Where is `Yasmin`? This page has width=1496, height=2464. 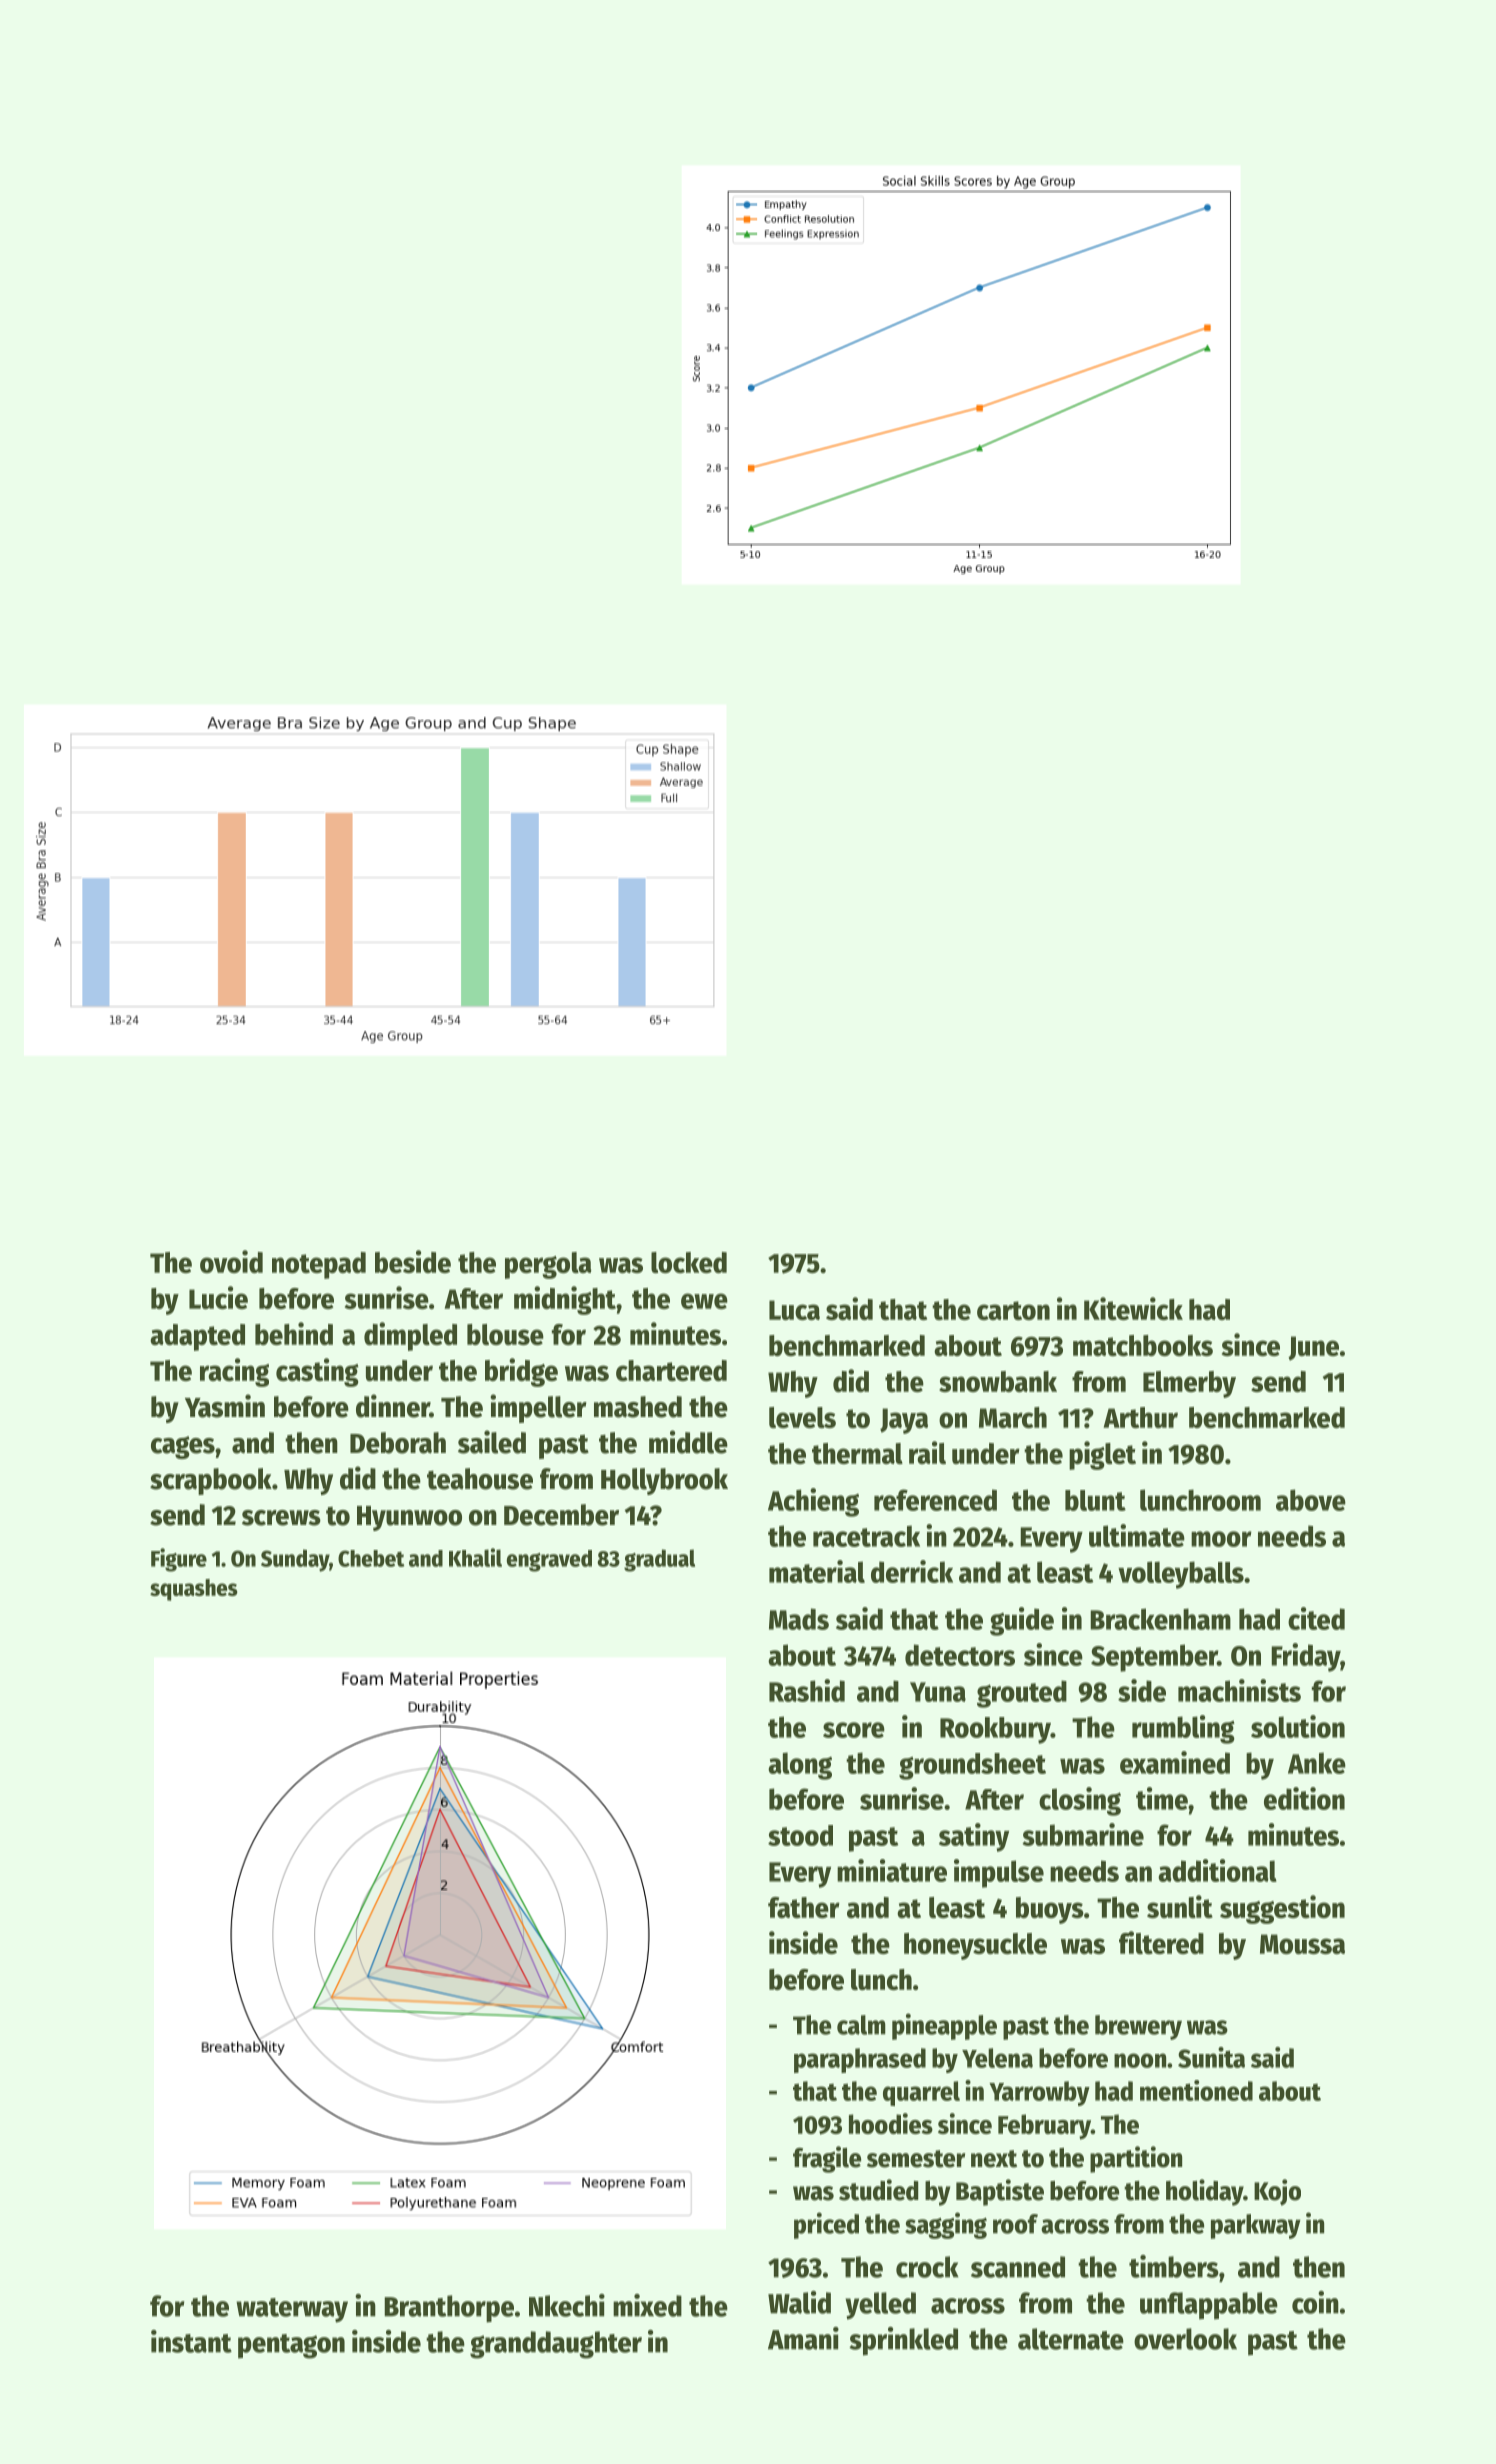 Yasmin is located at coordinates (225, 1406).
